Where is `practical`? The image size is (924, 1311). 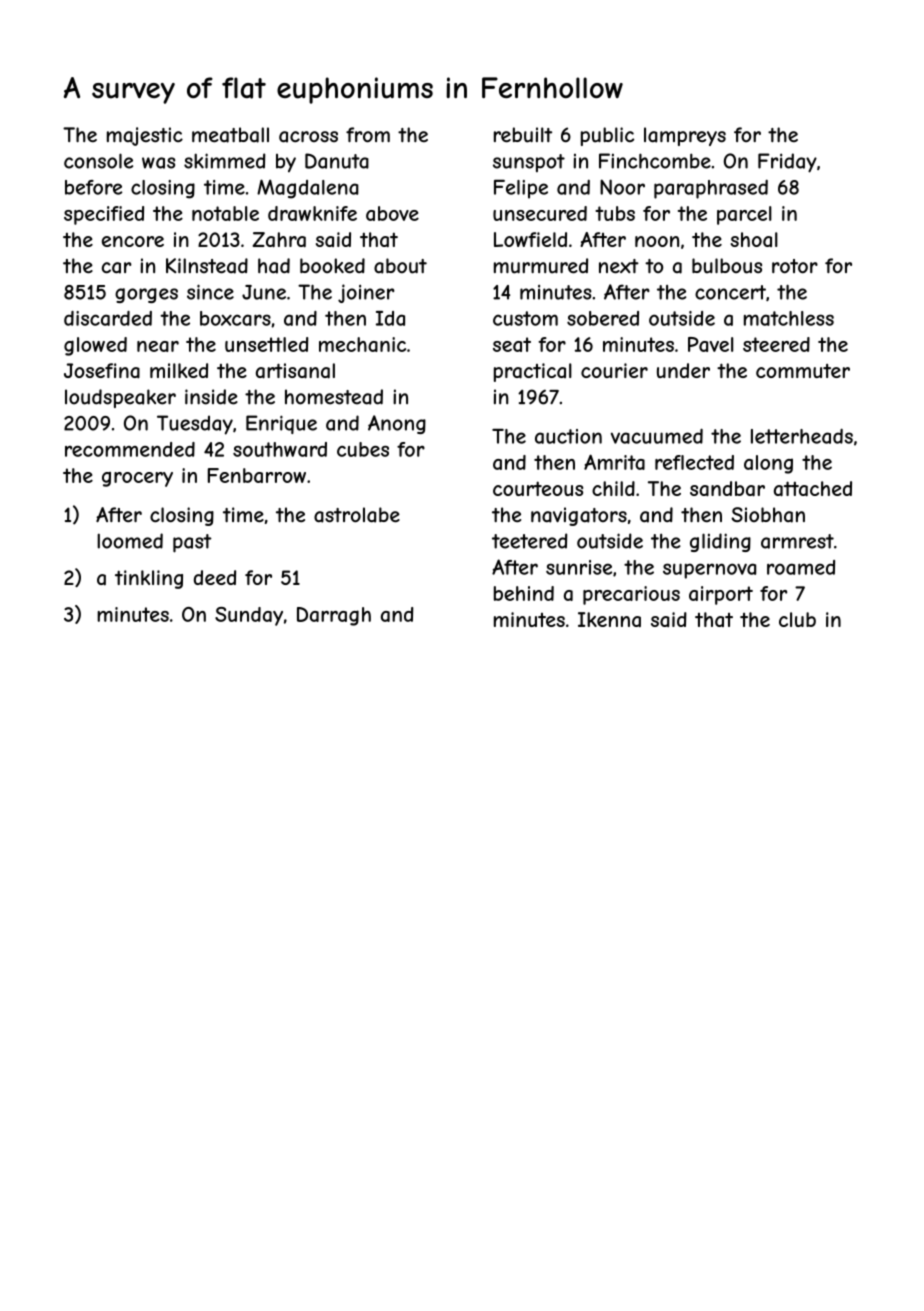
practical is located at coordinates (533, 372).
